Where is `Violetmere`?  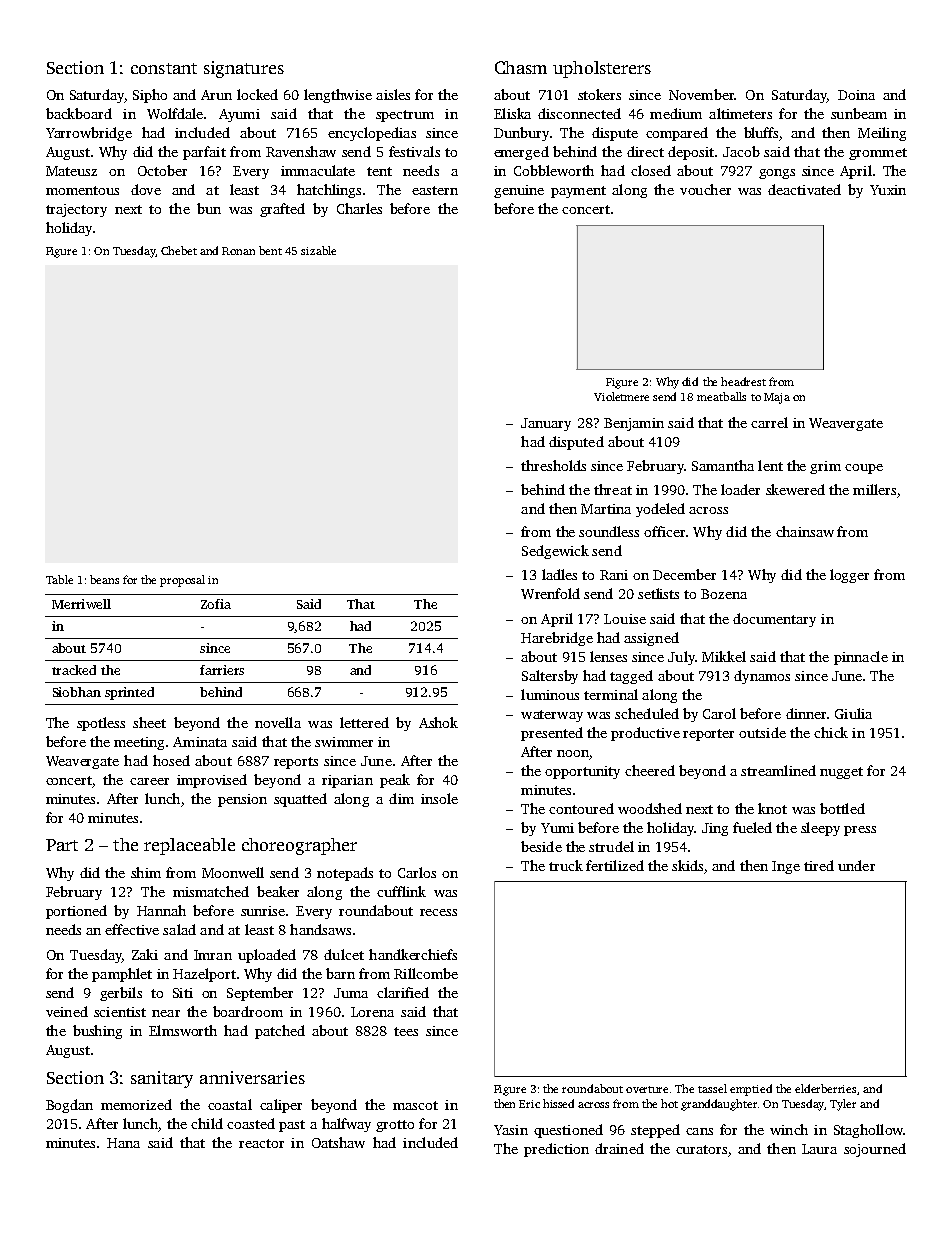 Violetmere is located at coordinates (621, 396).
